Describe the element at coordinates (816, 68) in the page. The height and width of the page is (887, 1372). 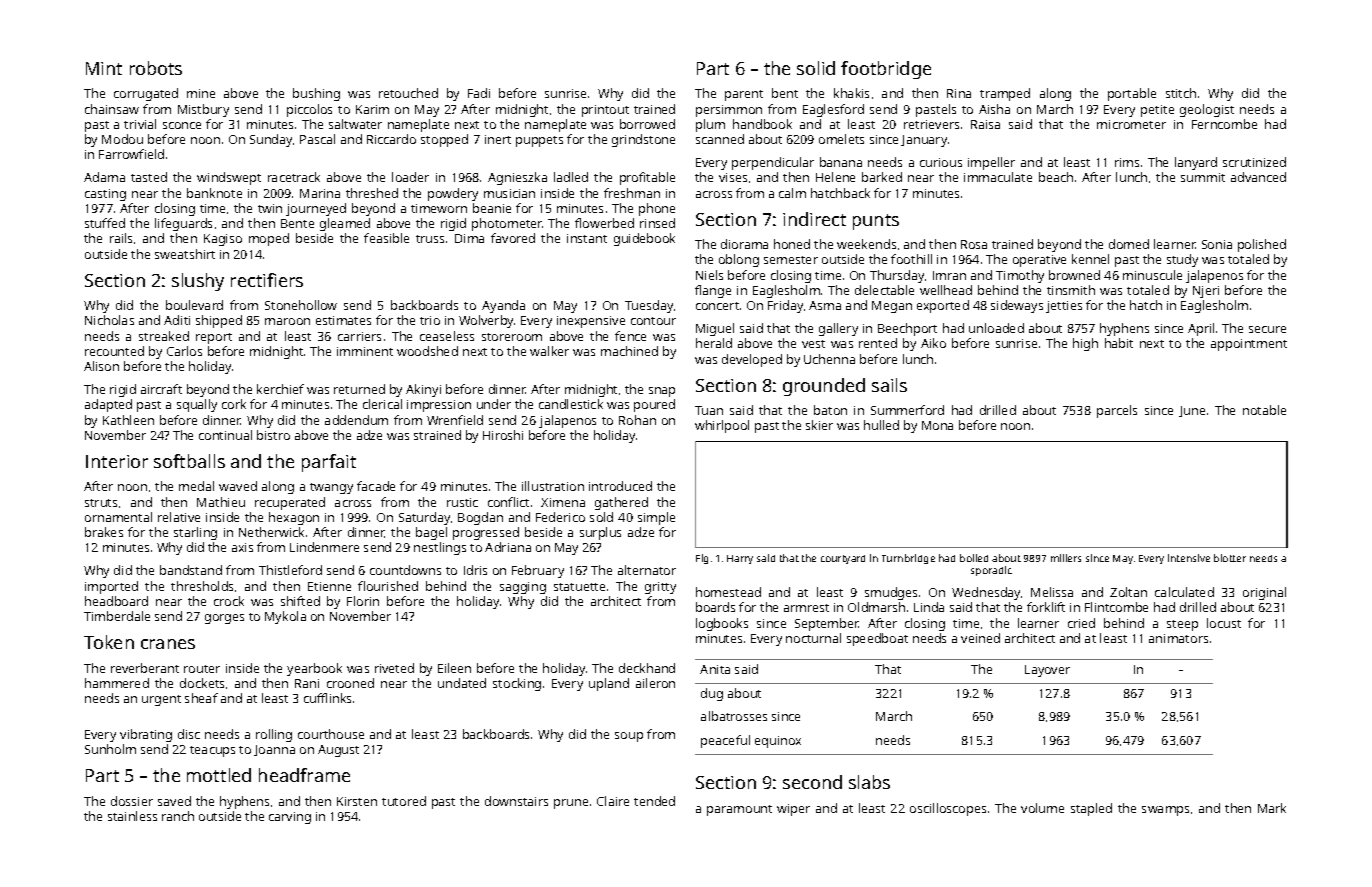
I see `solid` at that location.
